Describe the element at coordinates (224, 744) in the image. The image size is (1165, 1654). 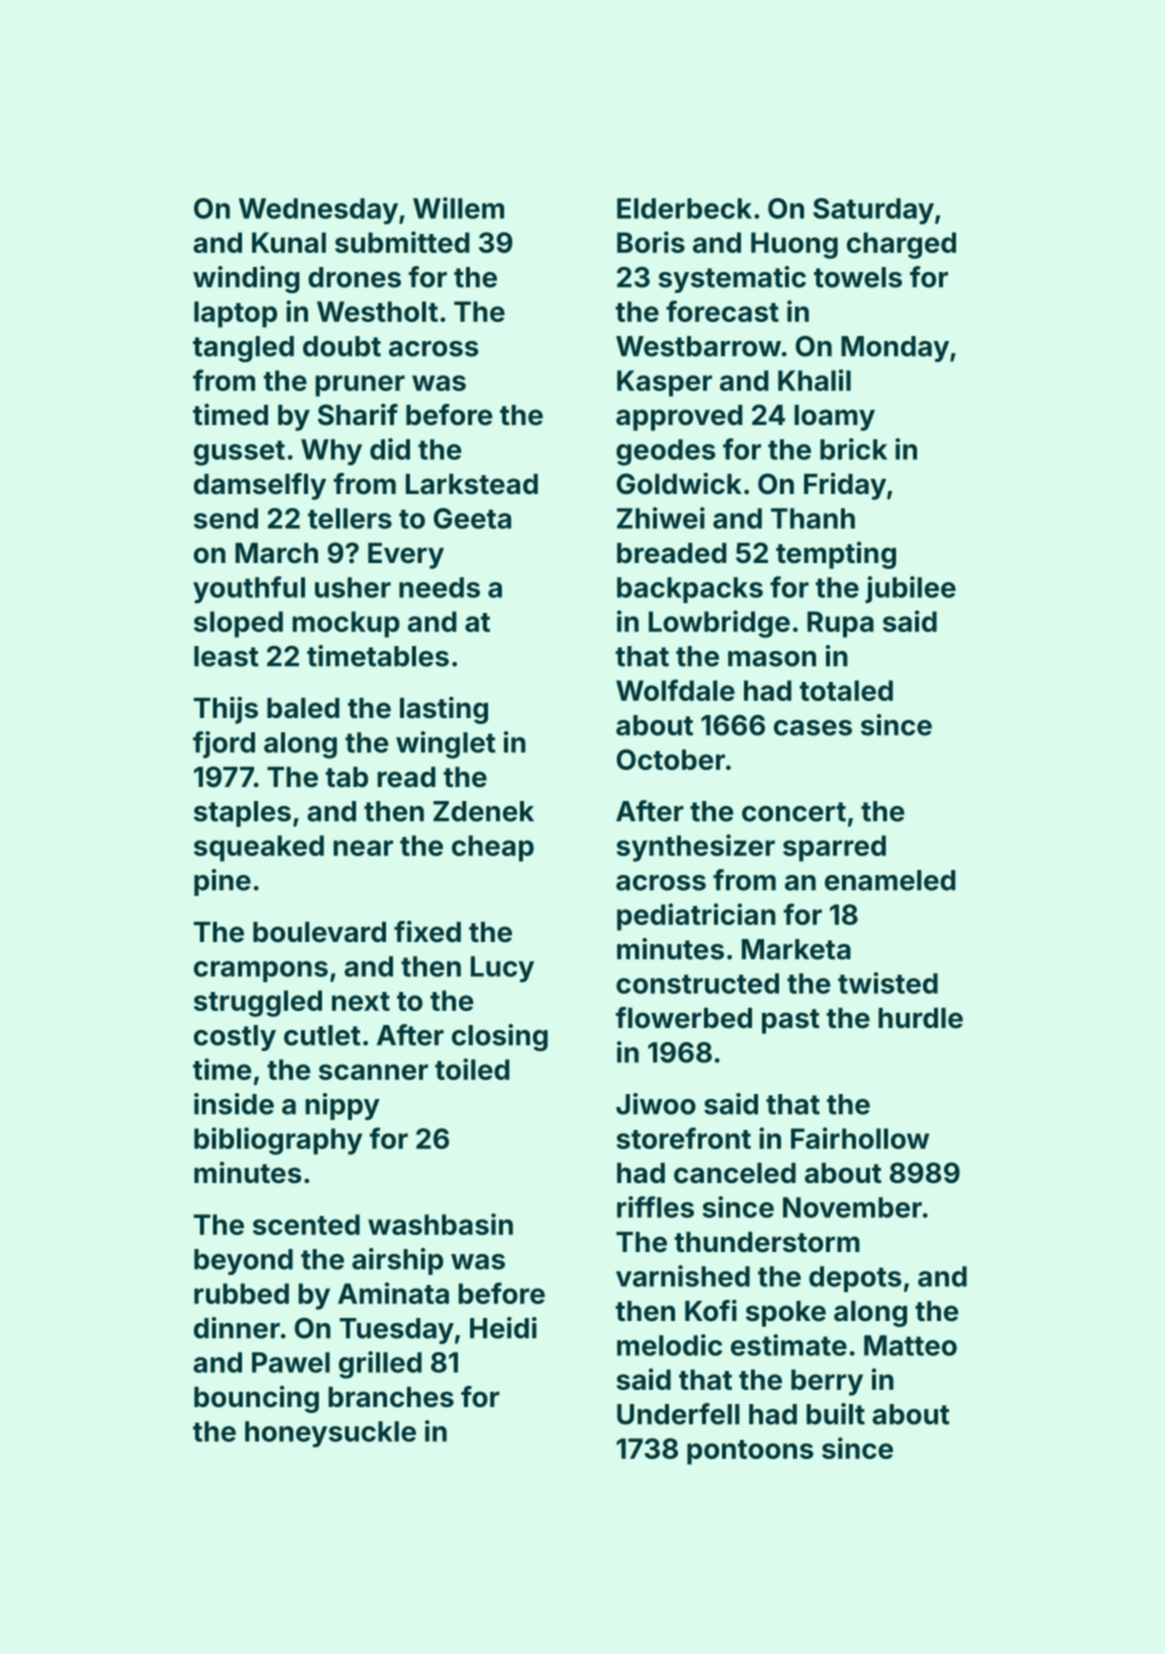
I see `fjord` at that location.
